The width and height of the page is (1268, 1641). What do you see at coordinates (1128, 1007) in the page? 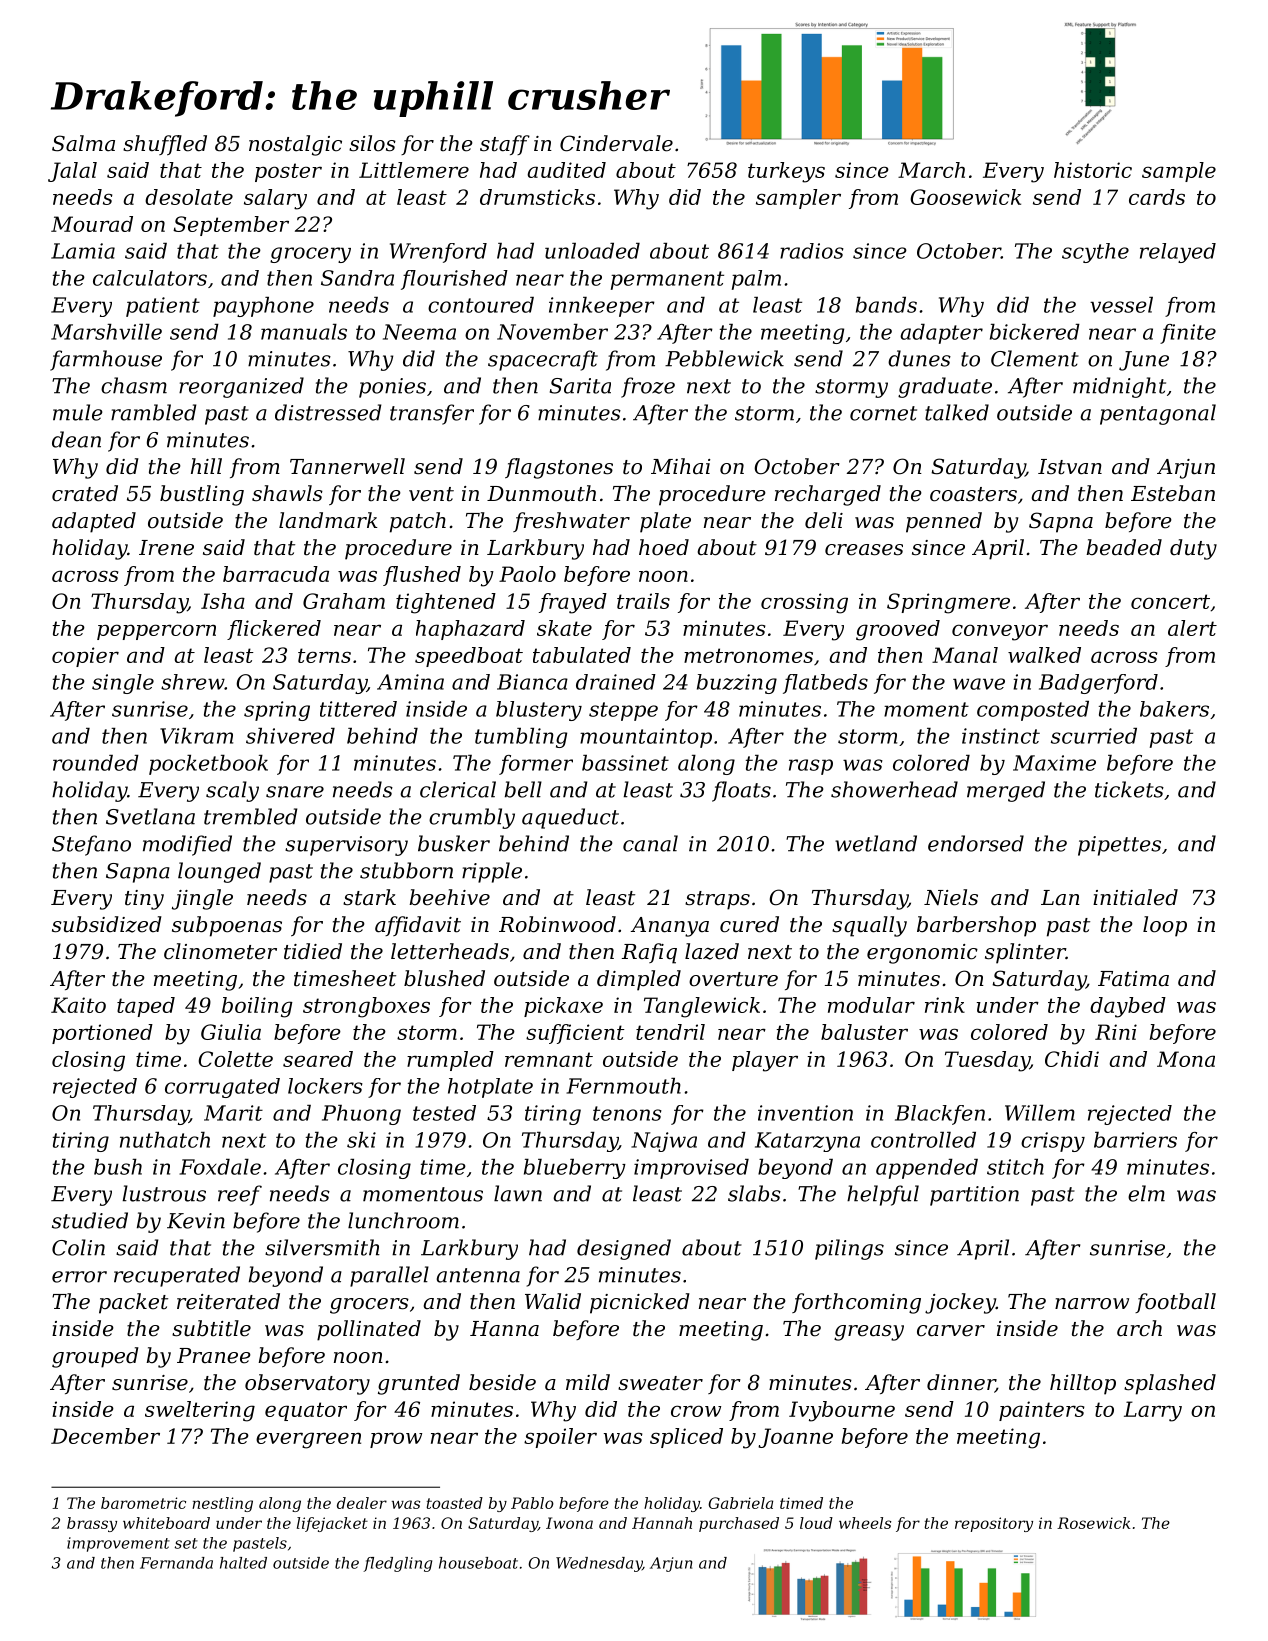
I see `daybed` at bounding box center [1128, 1007].
